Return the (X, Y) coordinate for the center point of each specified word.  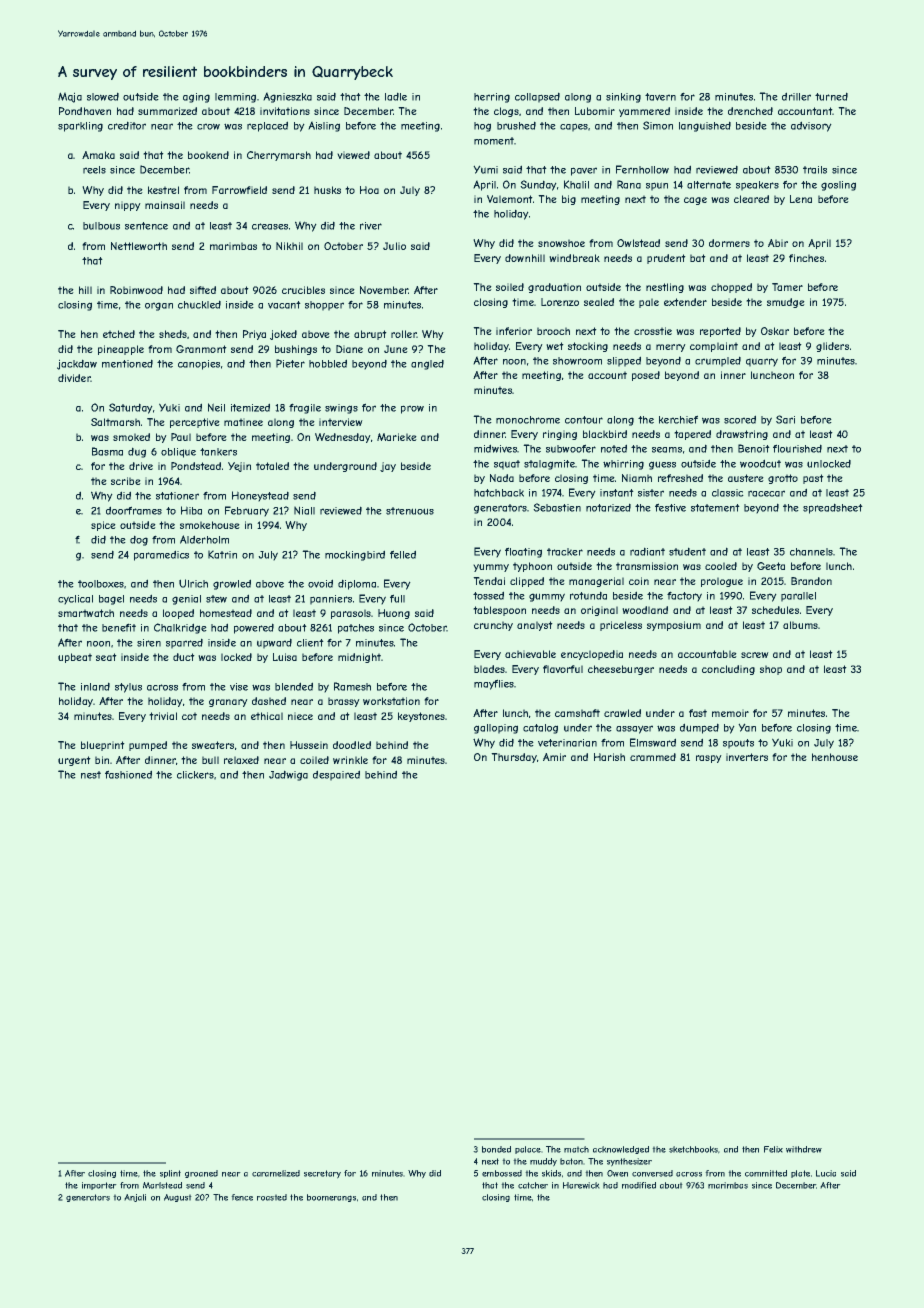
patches (356, 629)
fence (242, 1197)
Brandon (811, 581)
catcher (533, 1185)
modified (639, 1185)
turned (831, 97)
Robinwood (136, 290)
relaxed (241, 760)
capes (574, 127)
